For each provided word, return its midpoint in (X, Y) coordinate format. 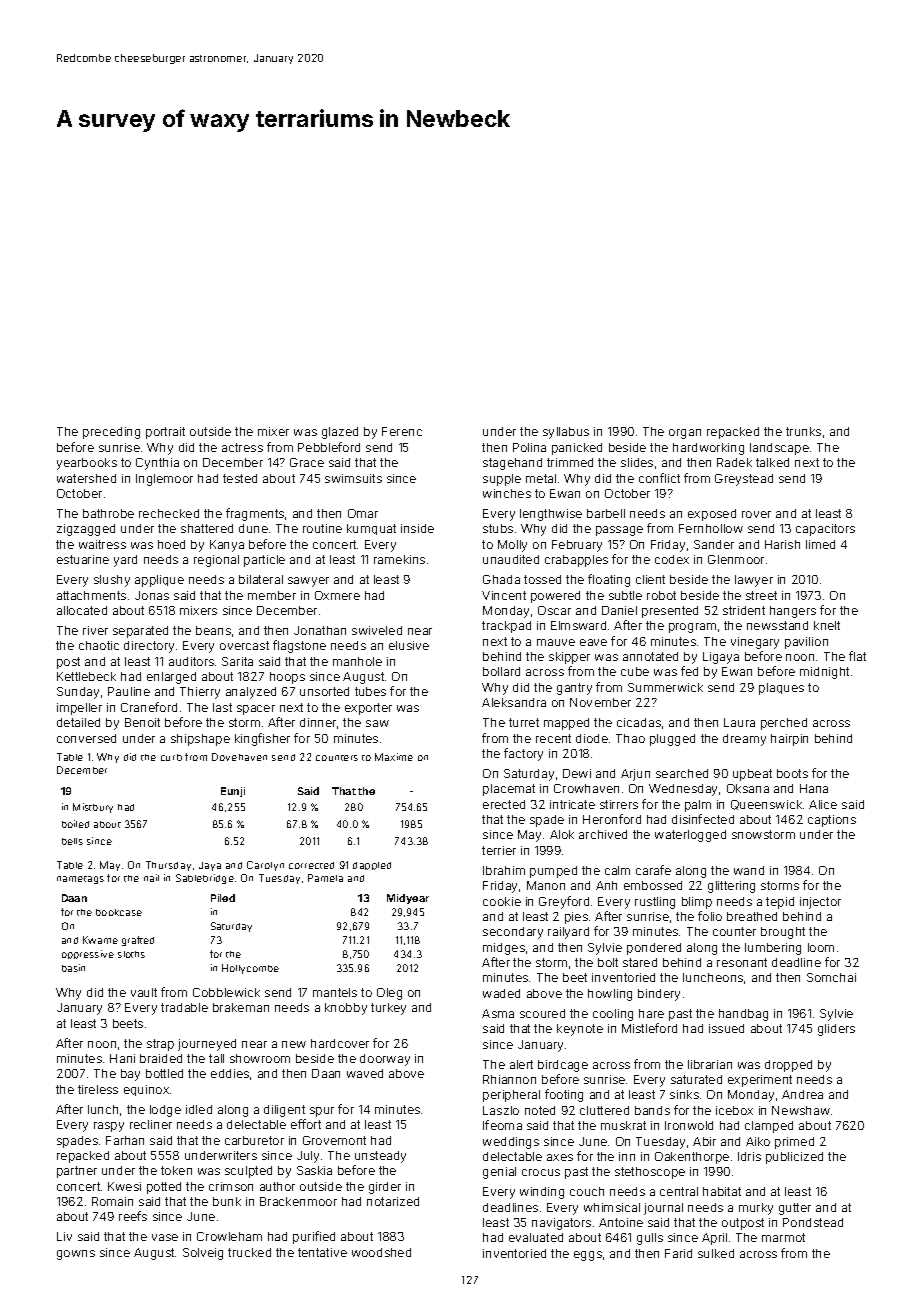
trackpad (506, 627)
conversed (86, 738)
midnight (824, 673)
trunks (803, 431)
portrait (165, 433)
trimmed (570, 462)
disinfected (703, 819)
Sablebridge (205, 879)
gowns (76, 1255)
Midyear (408, 899)
